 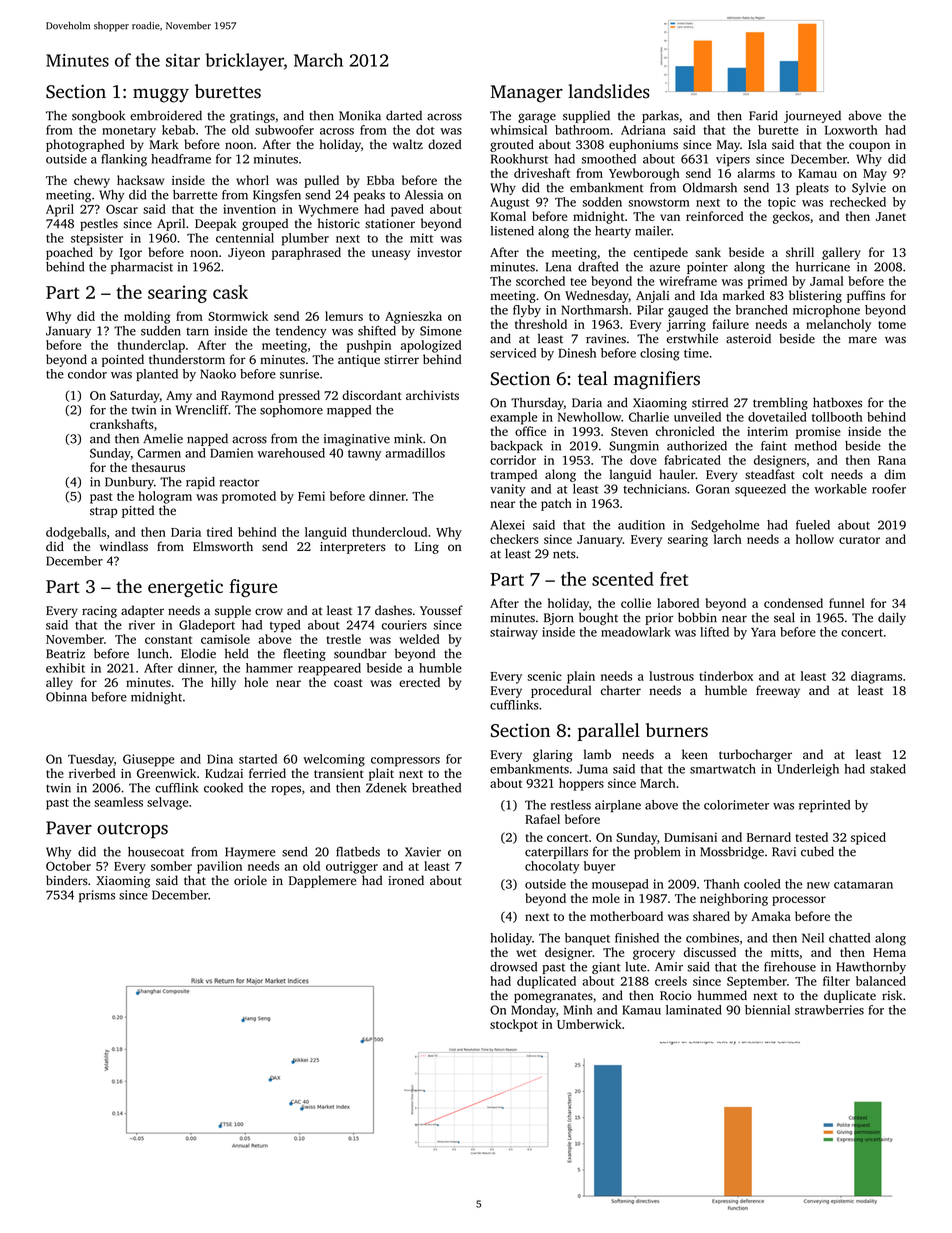 What do you see at coordinates (556, 852) in the image?
I see `caterpillars` at bounding box center [556, 852].
